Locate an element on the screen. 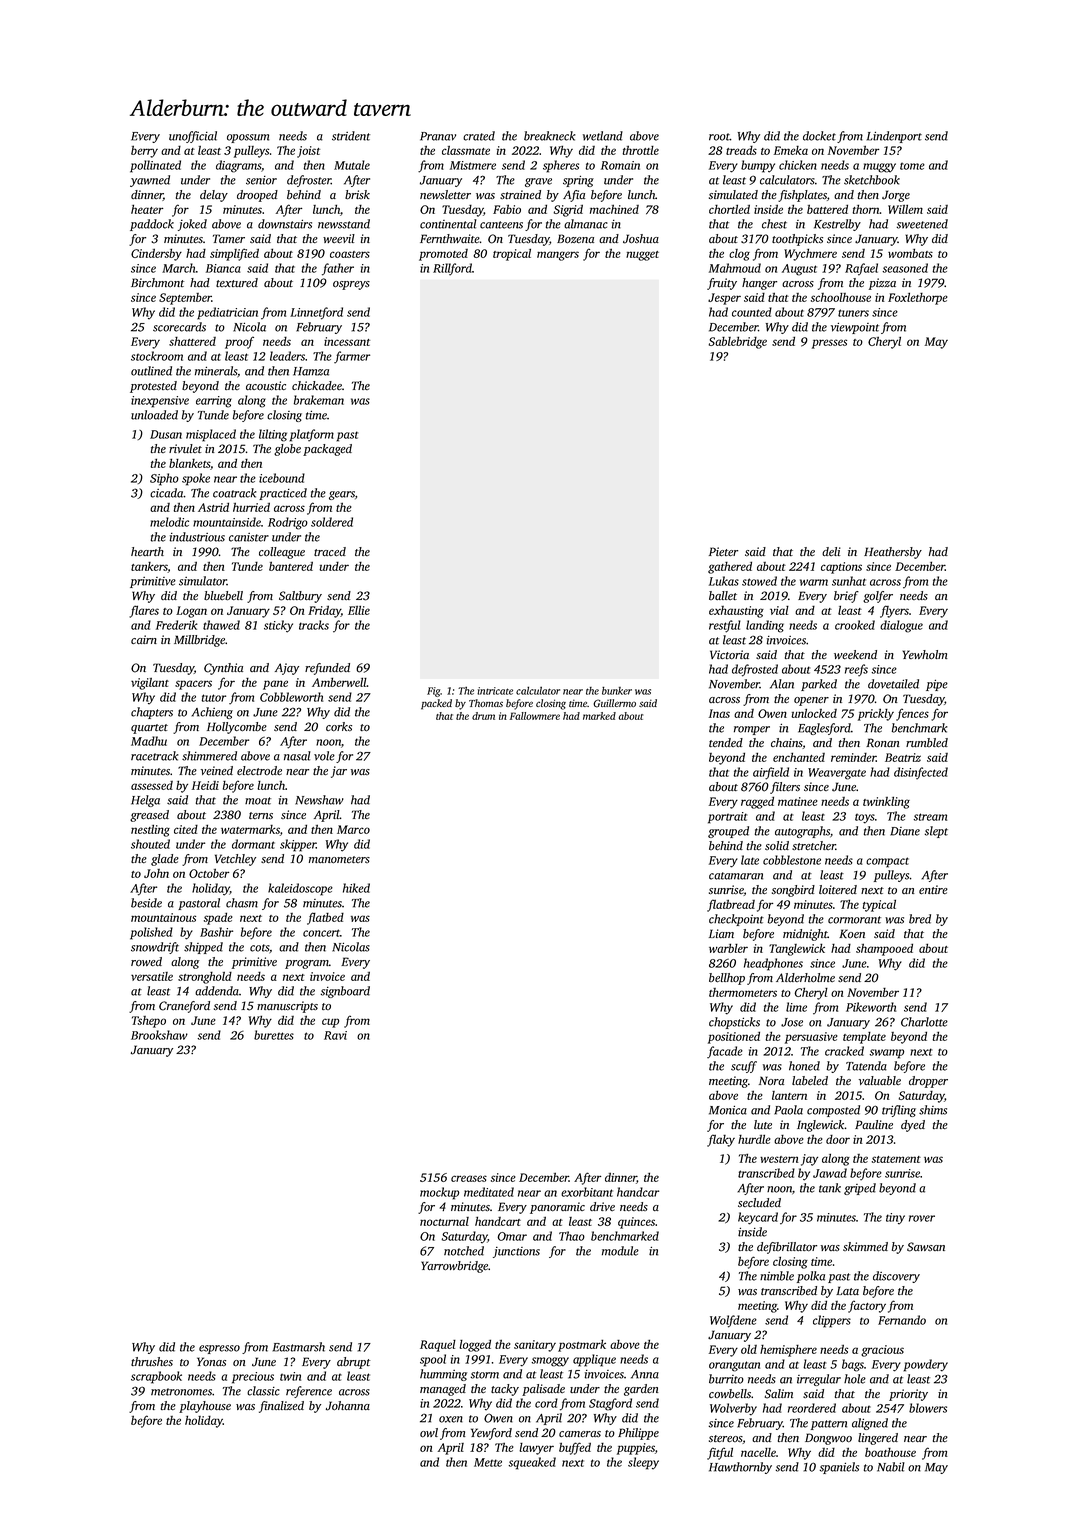 The image size is (1079, 1527). gears is located at coordinates (342, 495).
